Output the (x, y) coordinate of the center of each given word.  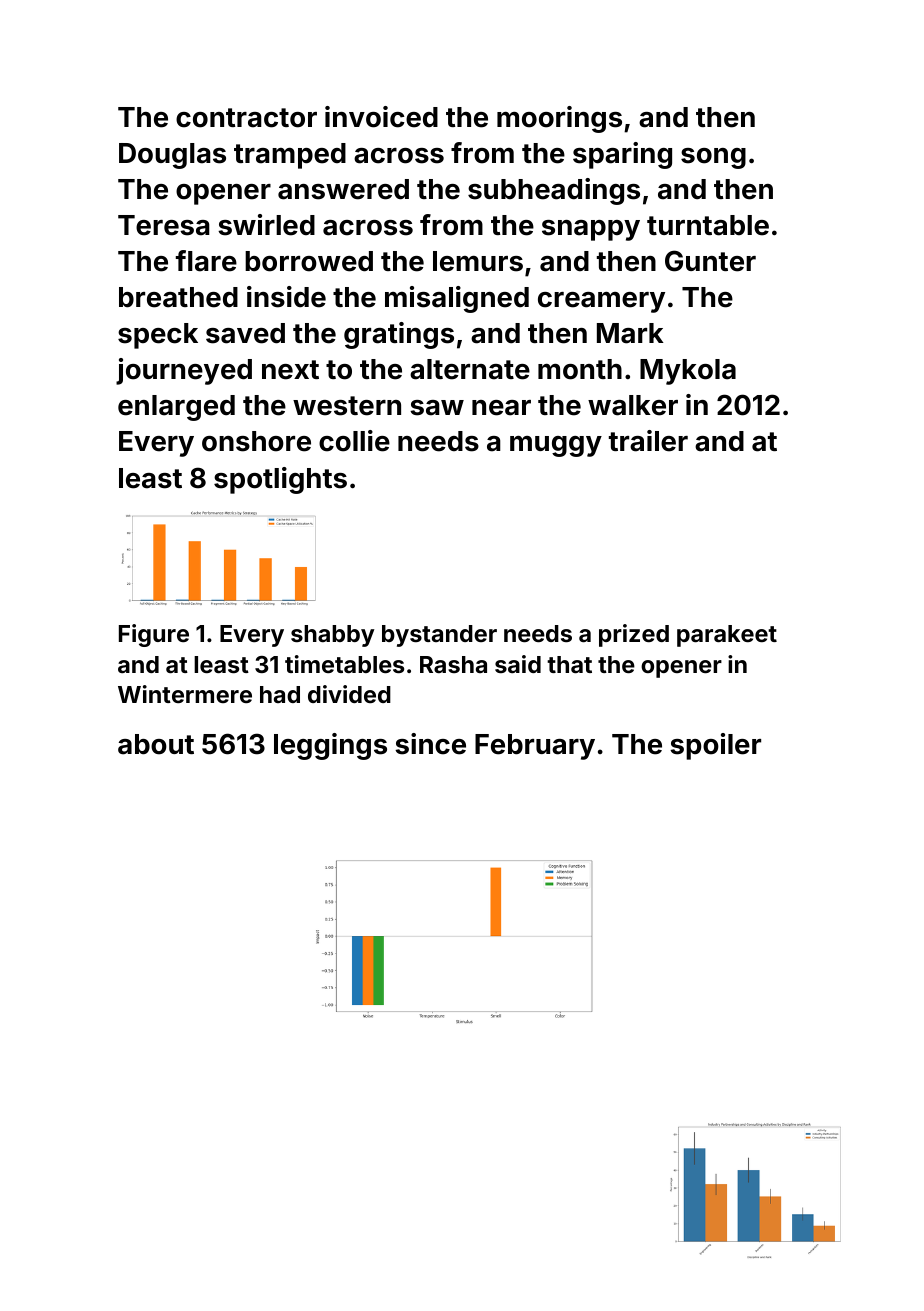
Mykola (688, 372)
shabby (333, 636)
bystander (439, 636)
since (430, 744)
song (713, 158)
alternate (470, 369)
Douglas (172, 156)
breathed (178, 297)
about (156, 744)
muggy (556, 446)
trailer (648, 441)
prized (634, 635)
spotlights (280, 480)
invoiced (381, 117)
